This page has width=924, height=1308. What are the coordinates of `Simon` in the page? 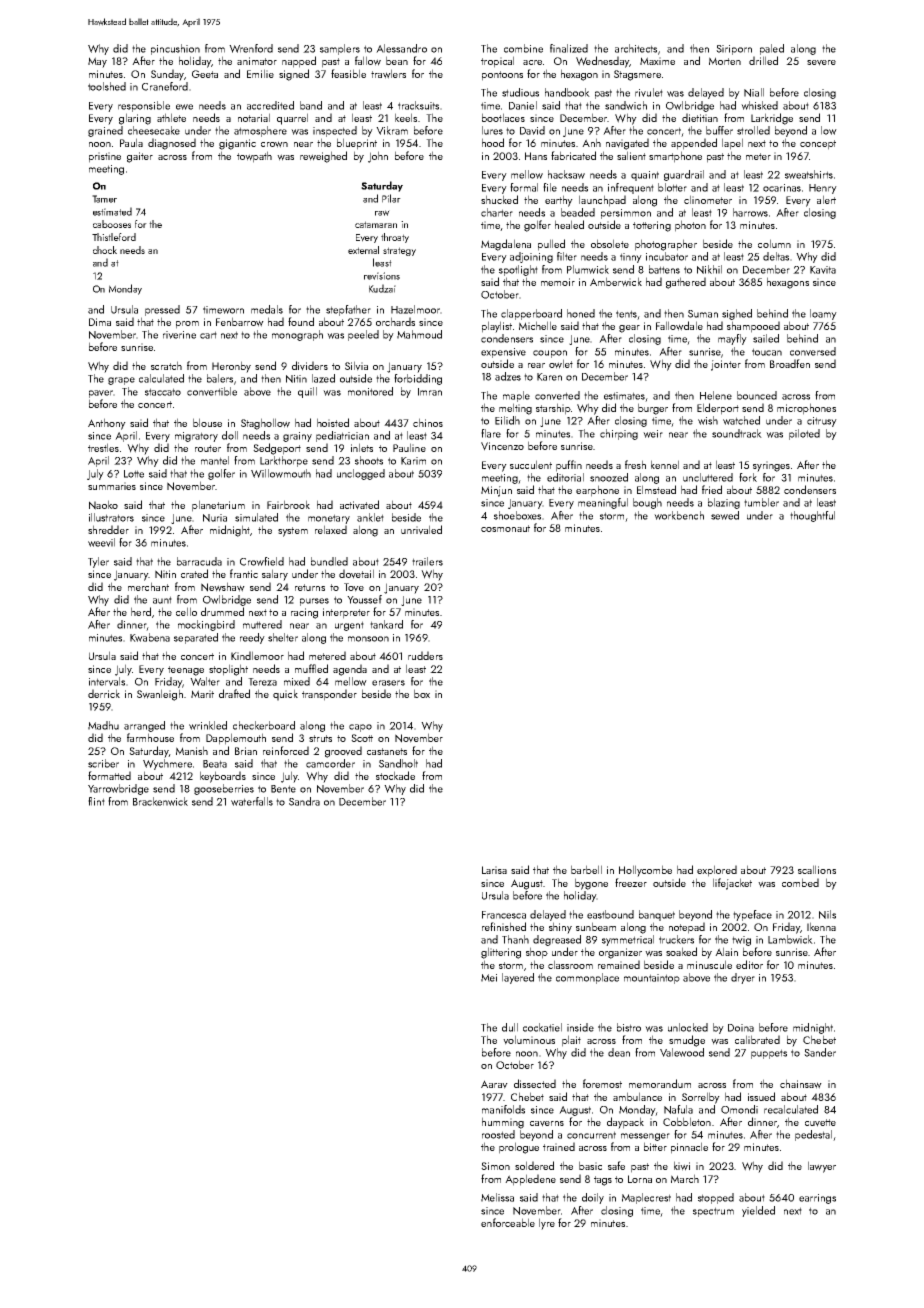 It's located at (495, 1166).
